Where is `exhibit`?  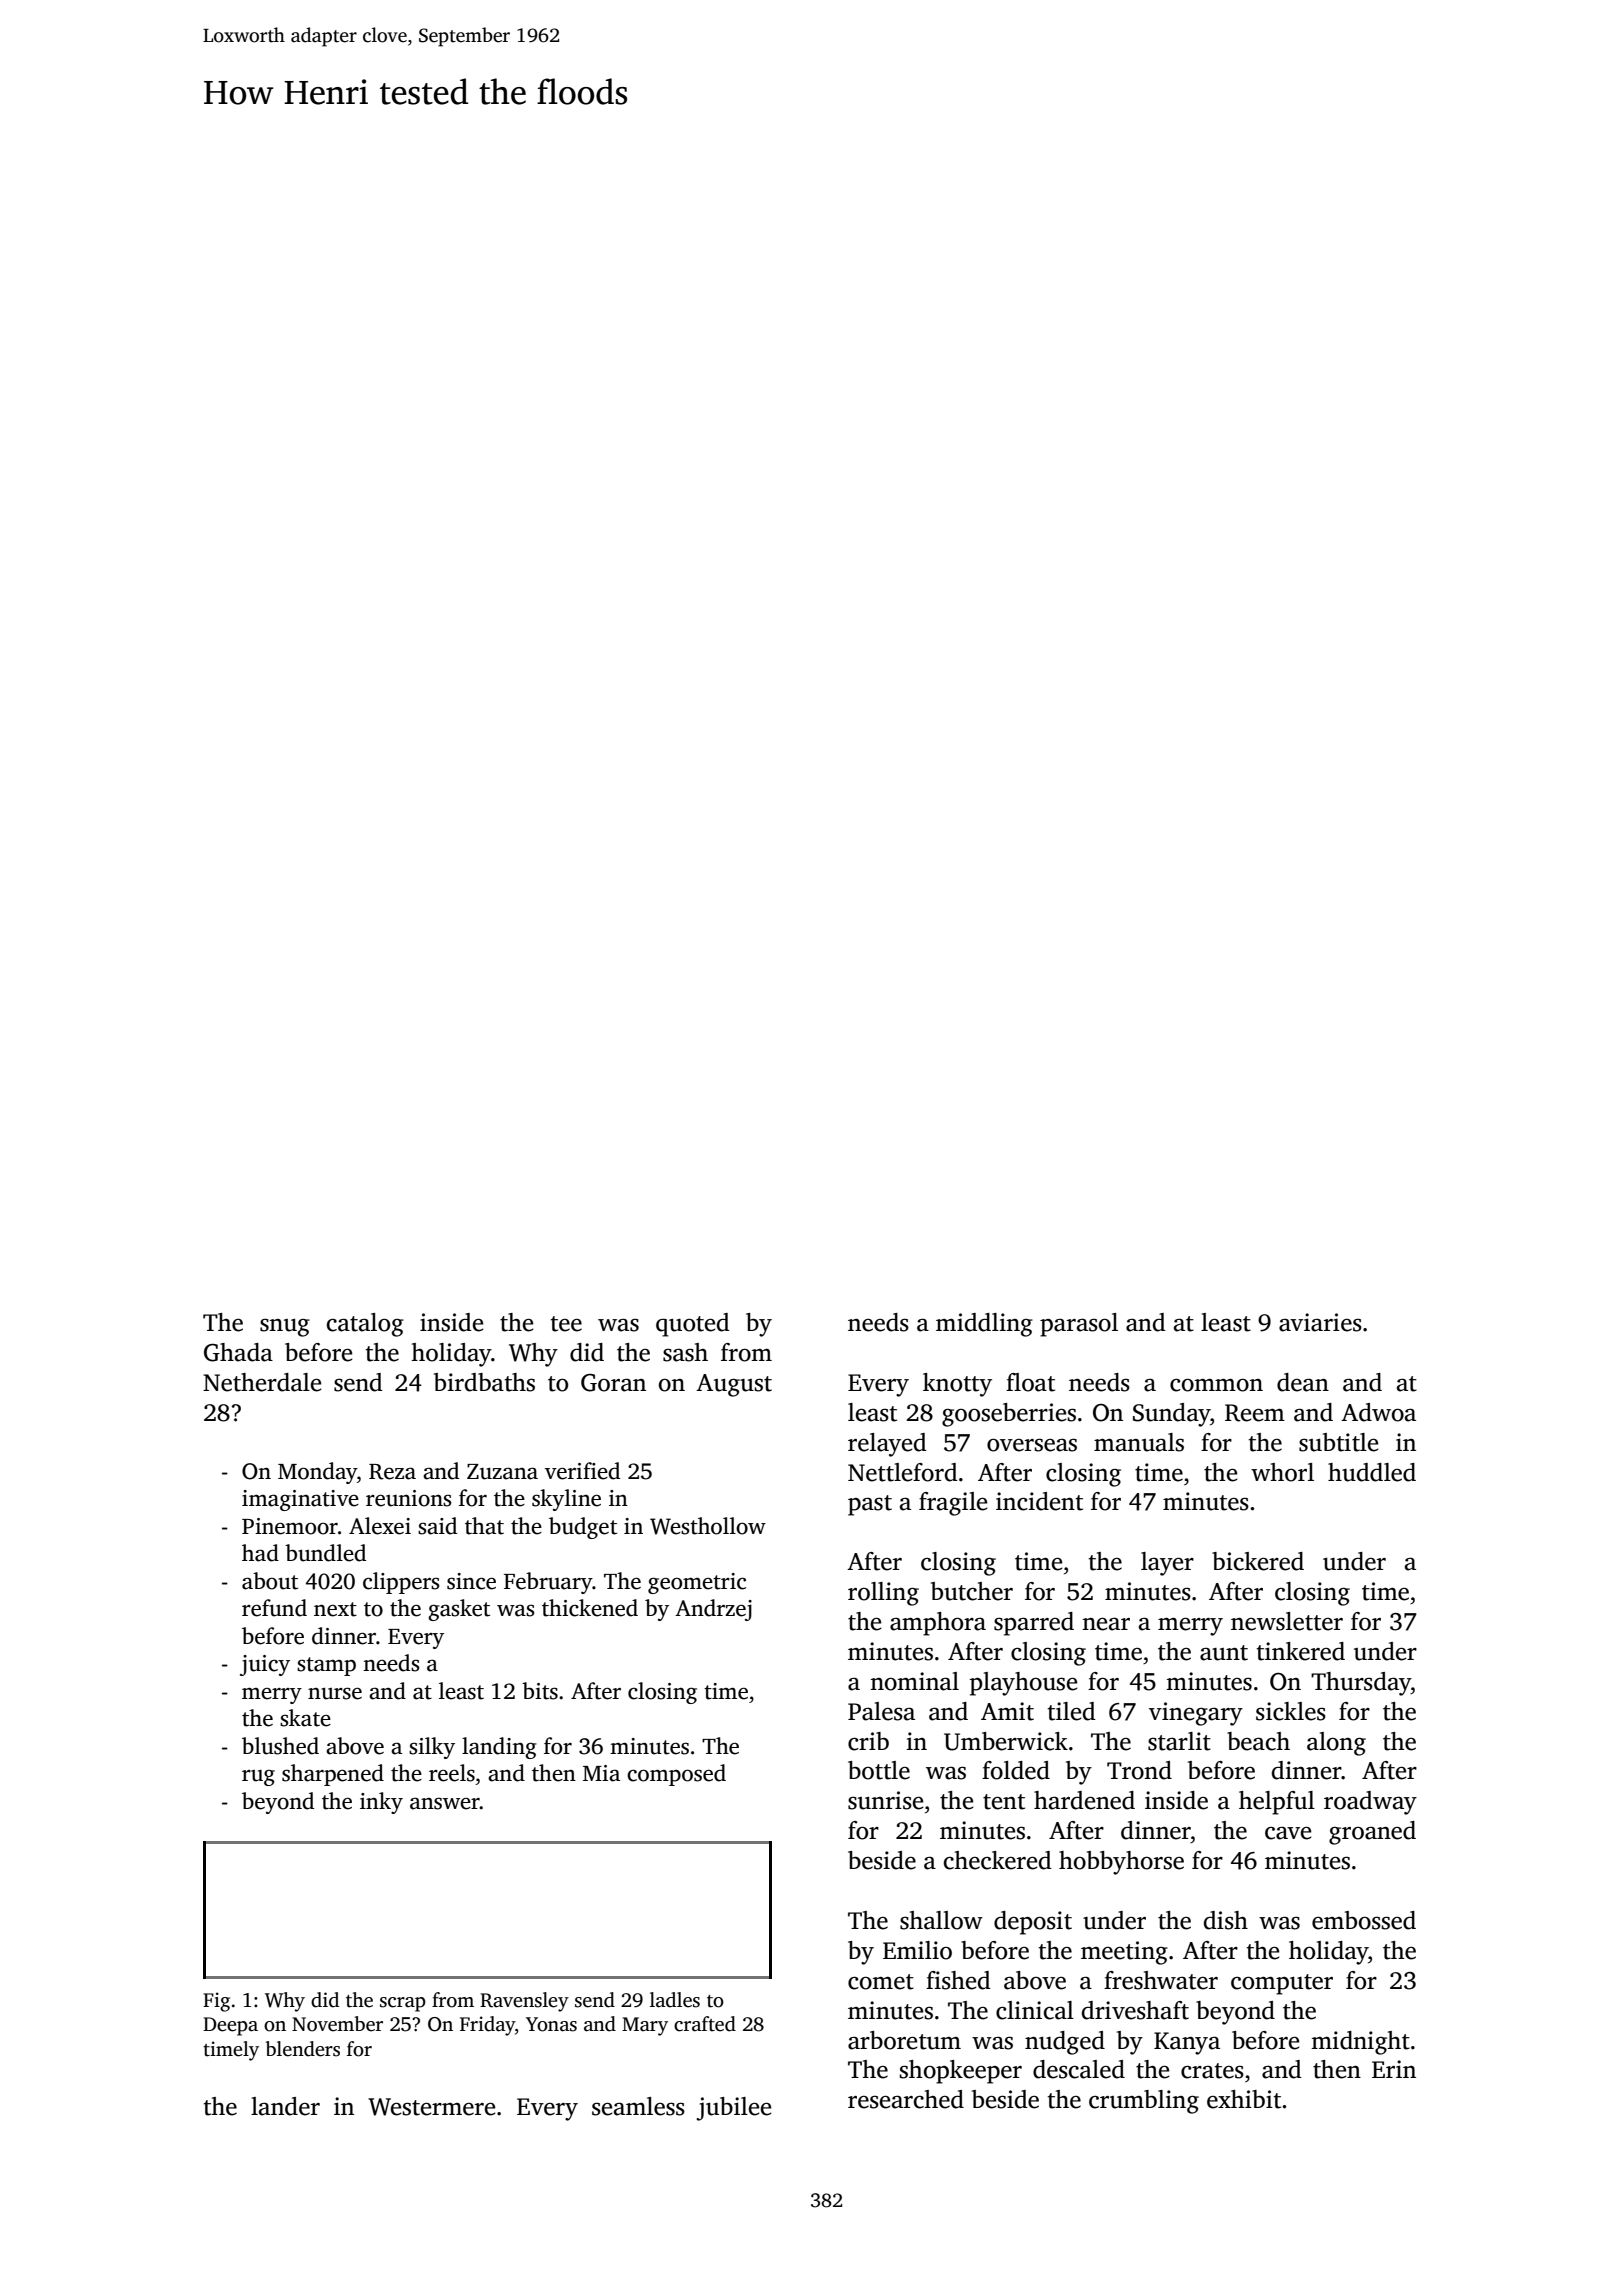 exhibit is located at coordinates (1244, 2099).
